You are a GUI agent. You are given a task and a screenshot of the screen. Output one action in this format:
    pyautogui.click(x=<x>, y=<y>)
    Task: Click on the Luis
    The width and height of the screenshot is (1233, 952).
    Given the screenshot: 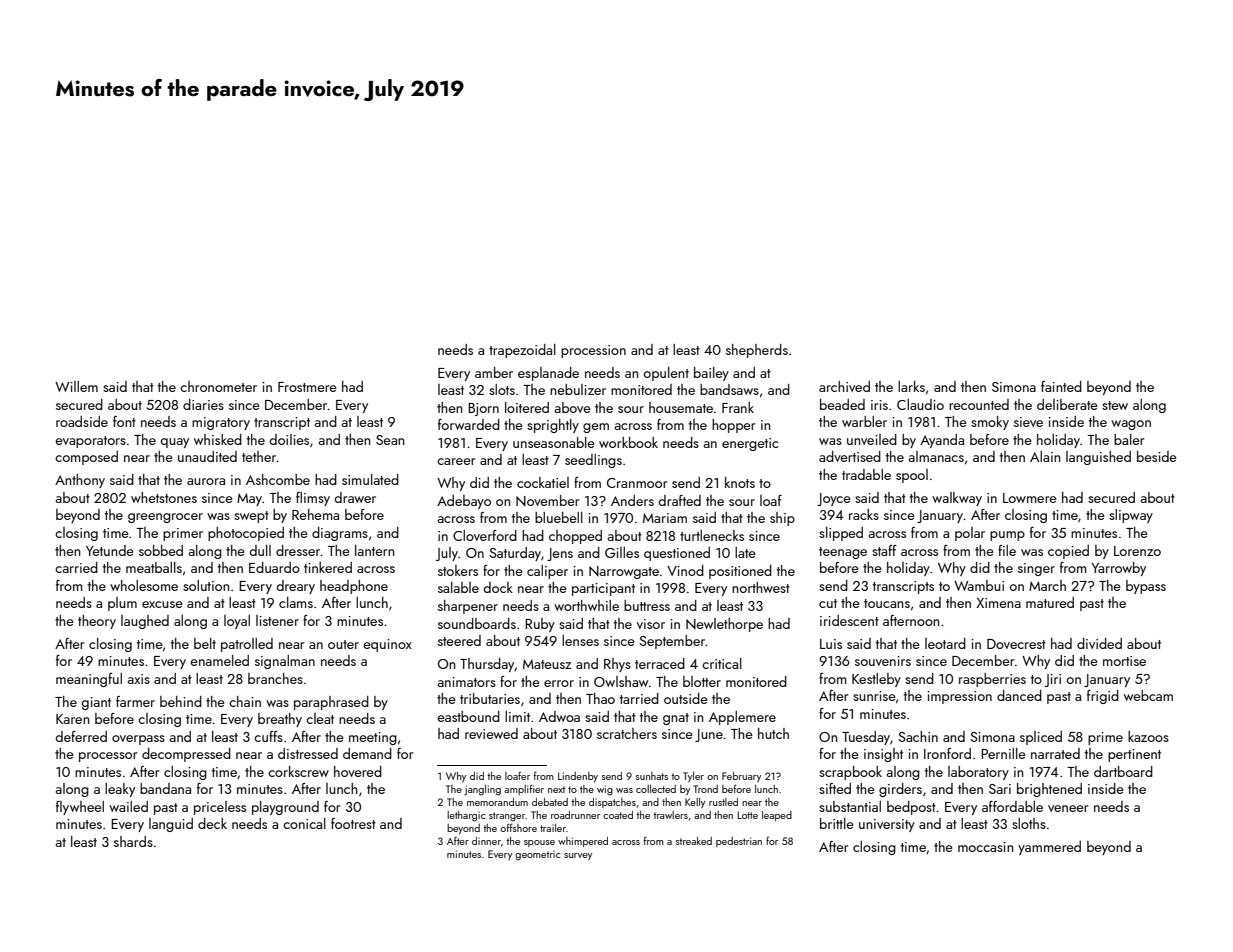 What is the action you would take?
    pyautogui.click(x=831, y=644)
